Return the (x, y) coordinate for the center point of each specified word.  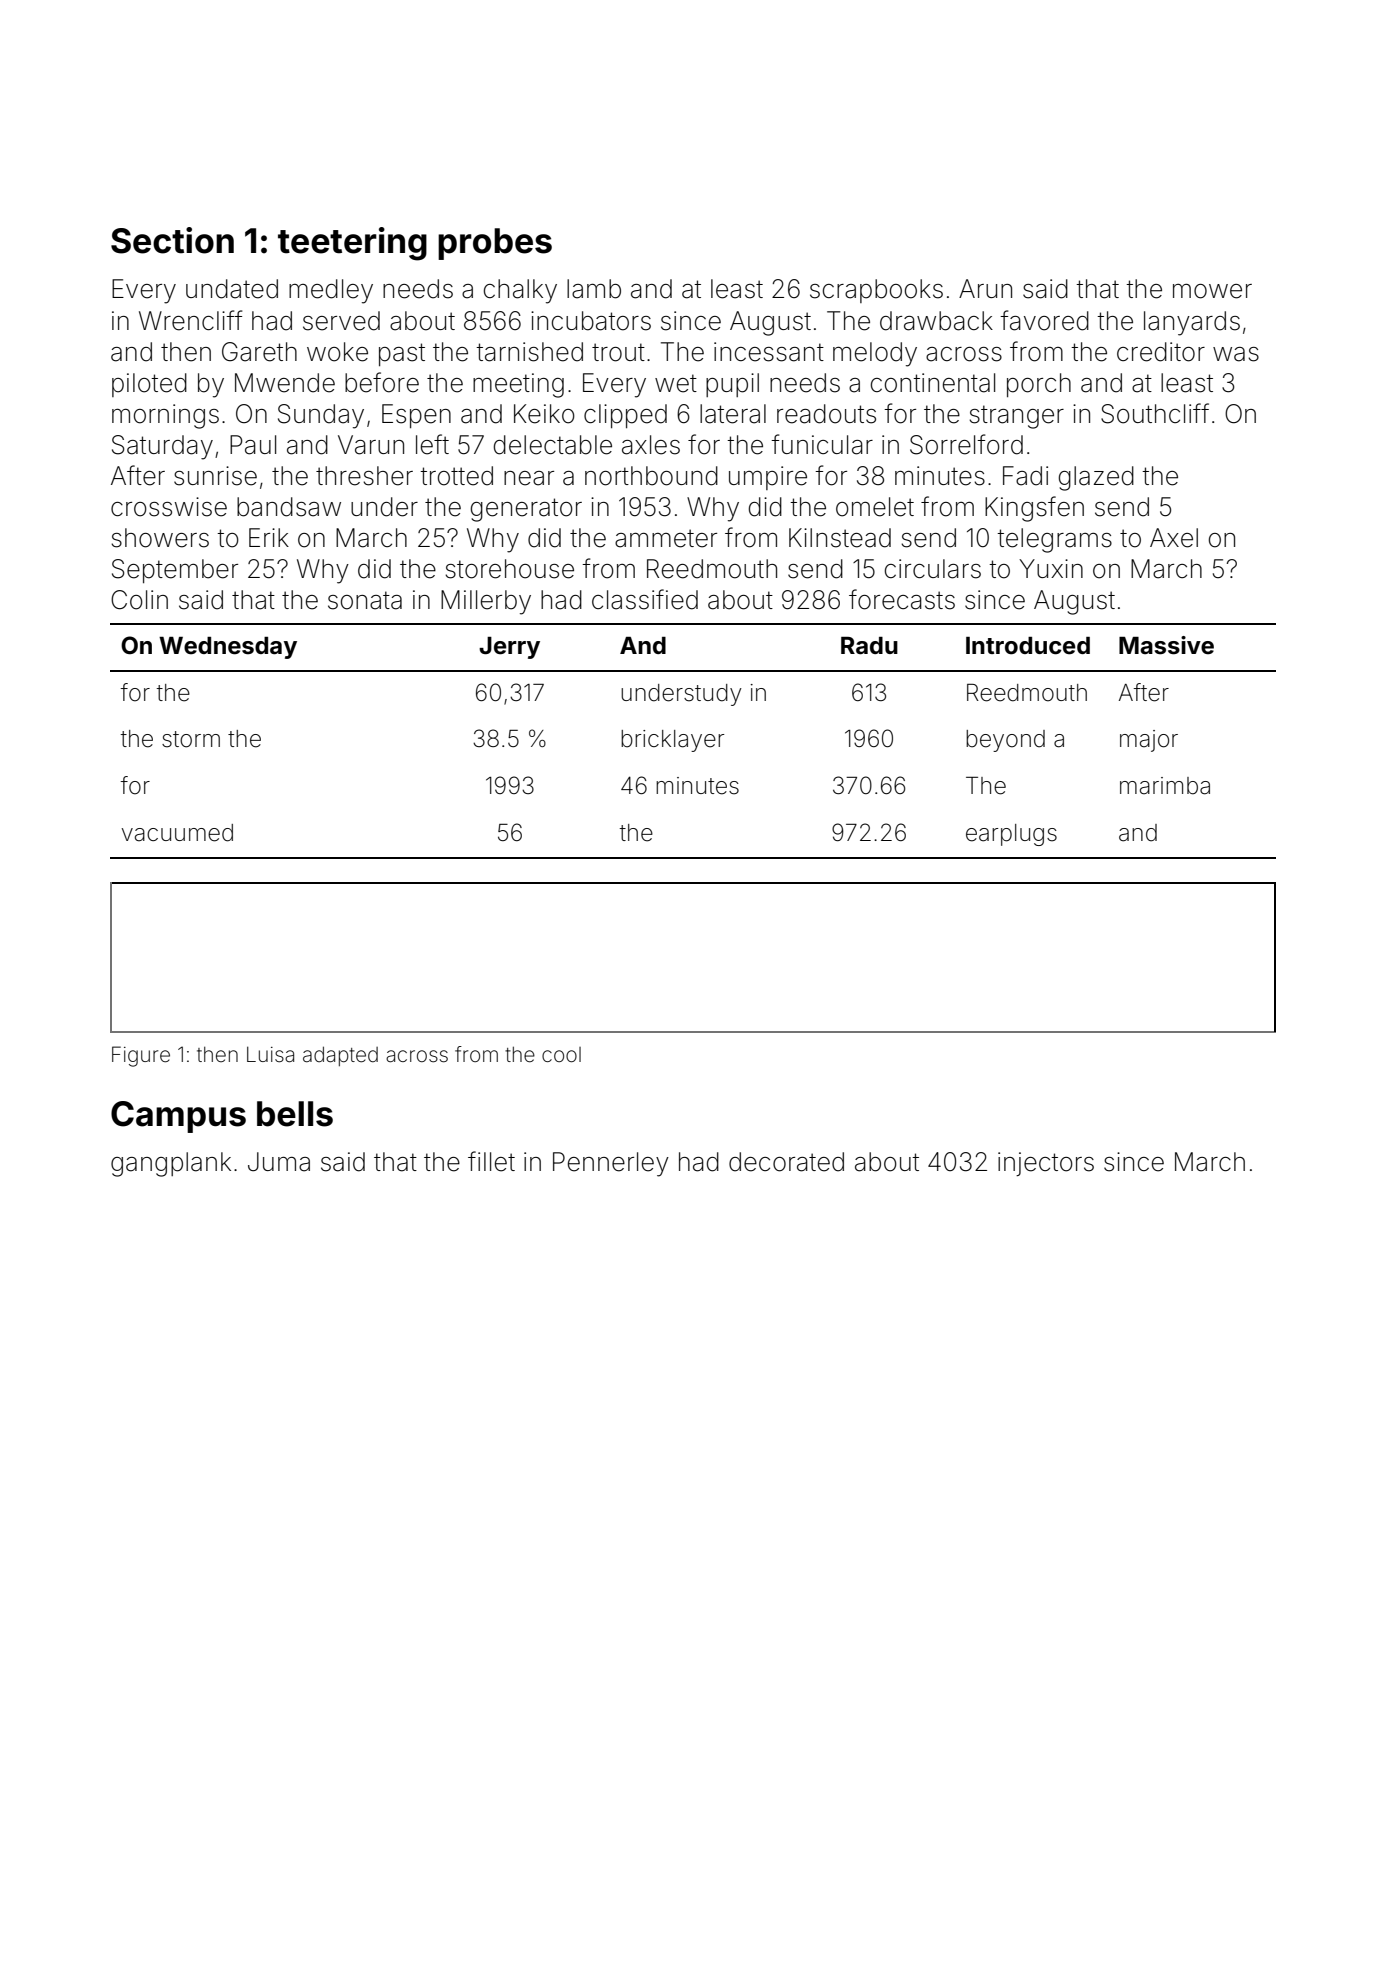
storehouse (509, 569)
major (1149, 741)
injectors (1046, 1164)
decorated (786, 1162)
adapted (340, 1056)
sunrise (215, 476)
